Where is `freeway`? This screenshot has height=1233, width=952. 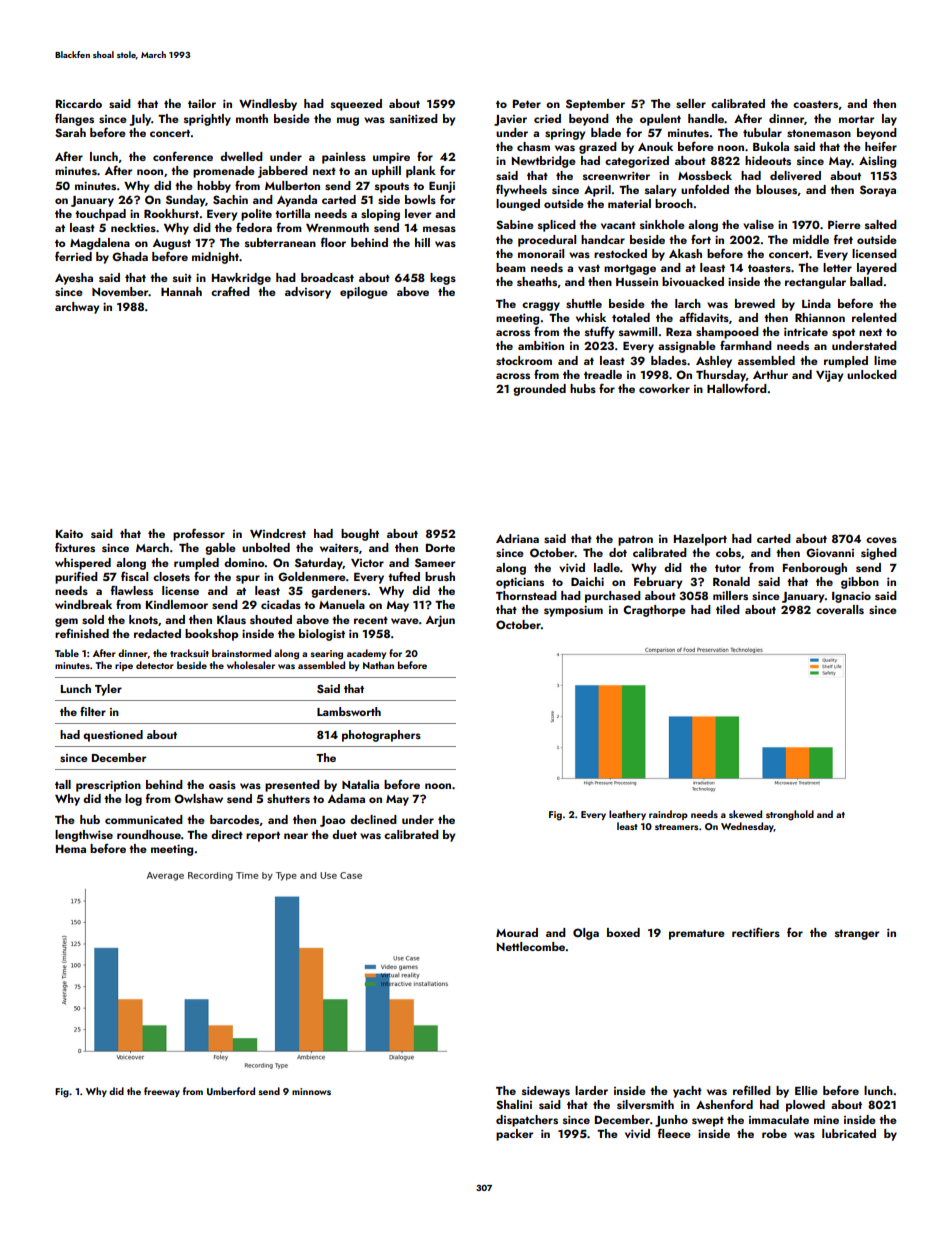 freeway is located at coordinates (162, 1092).
